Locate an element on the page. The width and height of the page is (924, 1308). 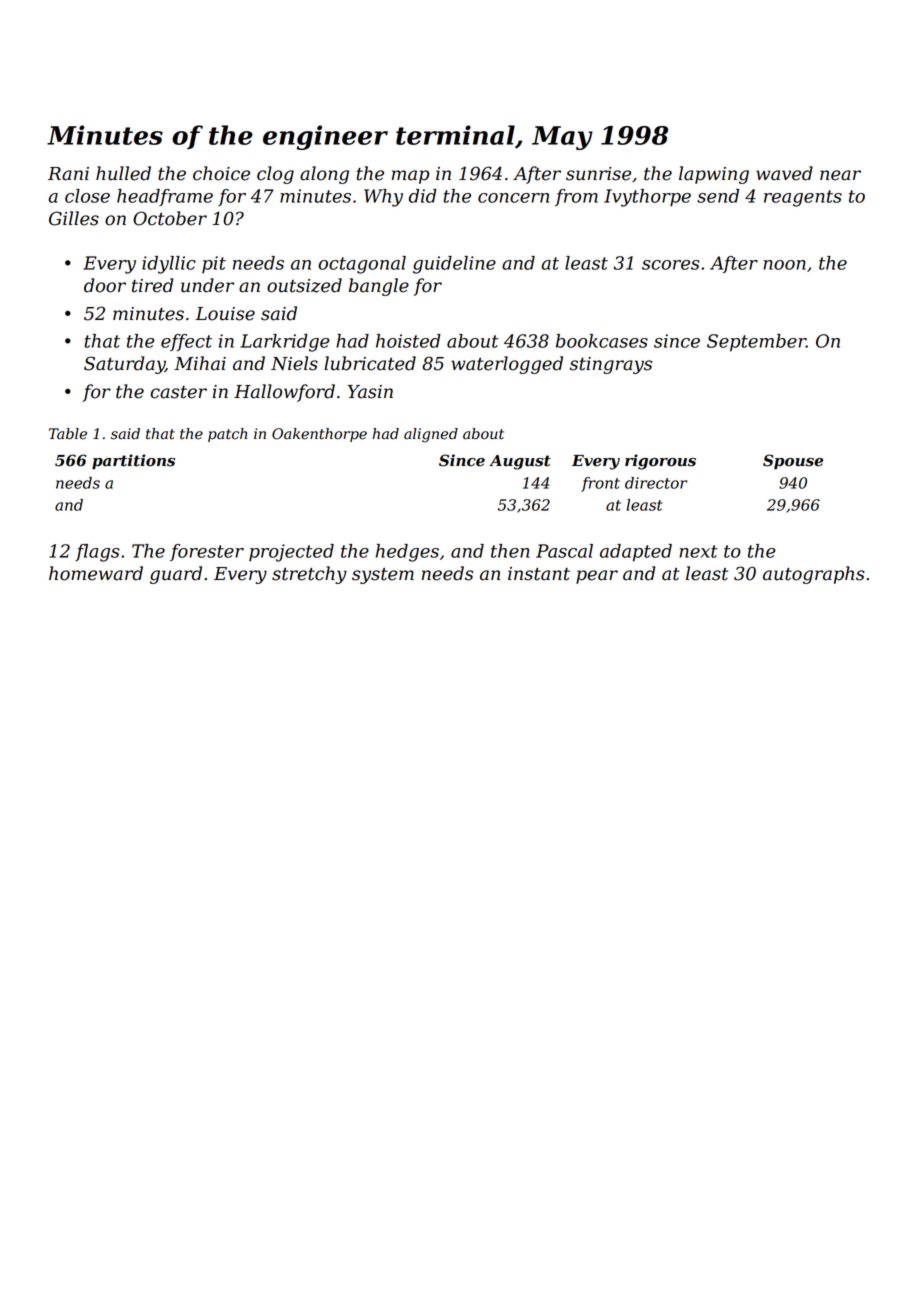
partitions is located at coordinates (133, 461).
